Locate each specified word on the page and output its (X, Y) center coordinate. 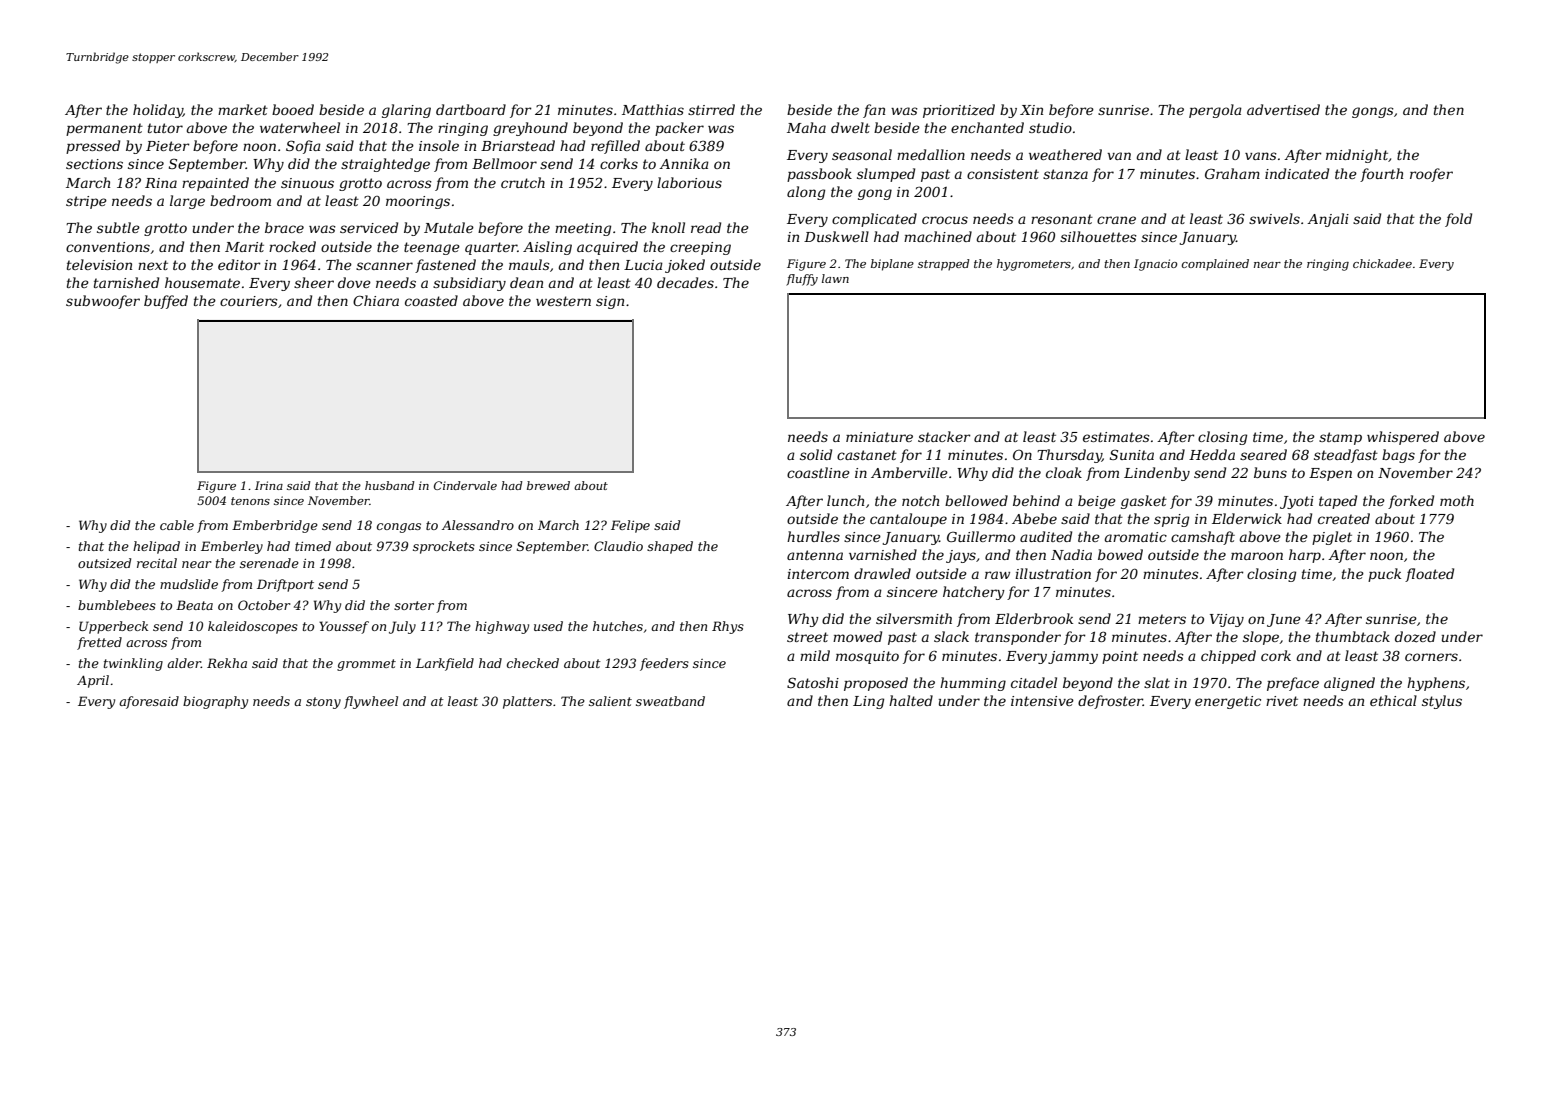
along (806, 193)
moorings (418, 202)
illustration (1053, 573)
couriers (249, 301)
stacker (944, 436)
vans (1261, 156)
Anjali (1328, 220)
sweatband (670, 701)
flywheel (371, 702)
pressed (93, 147)
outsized (104, 563)
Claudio (618, 546)
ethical (1393, 700)
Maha (806, 127)
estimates (1116, 437)
